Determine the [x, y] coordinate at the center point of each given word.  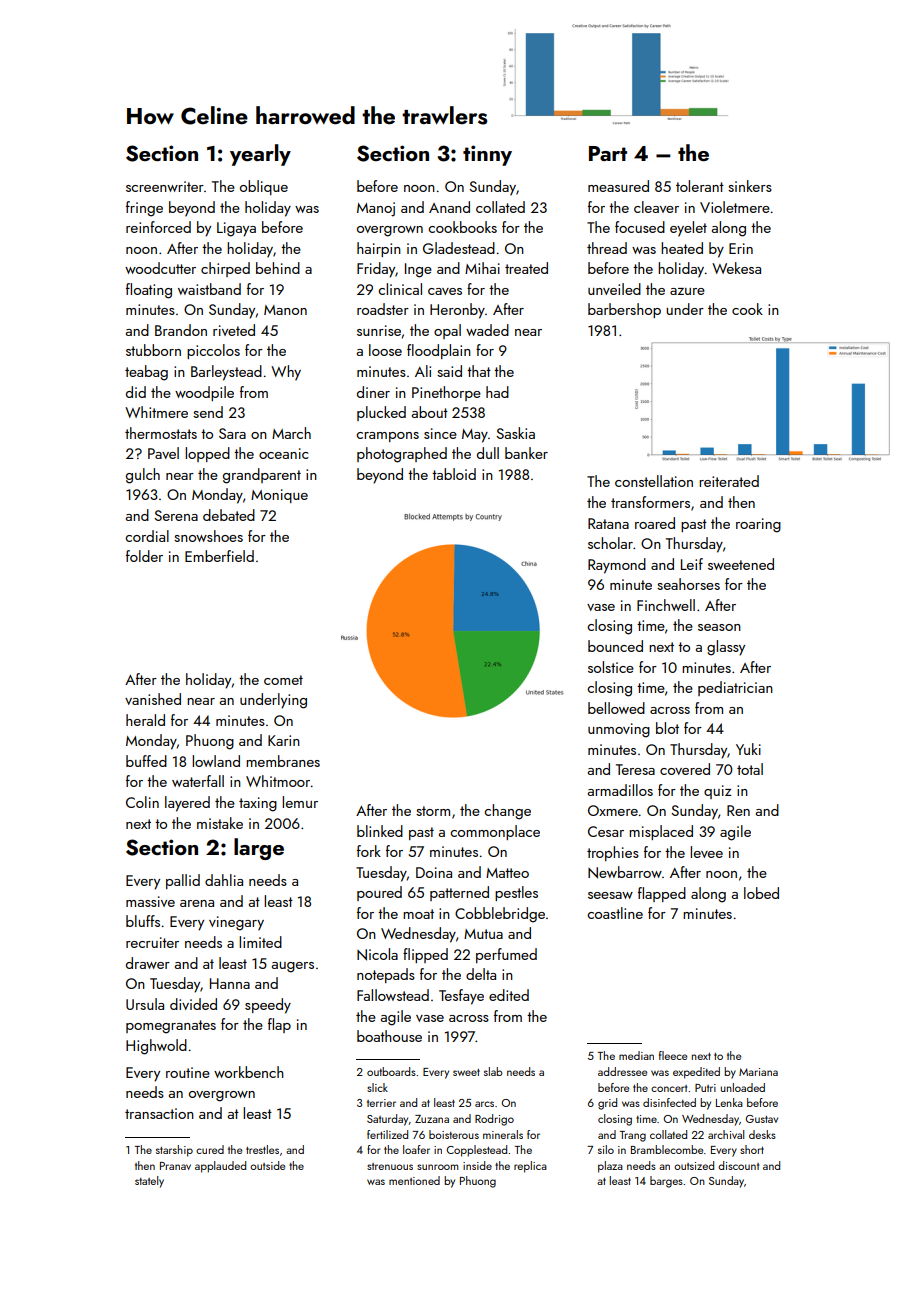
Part [608, 153]
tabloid [454, 474]
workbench [249, 1072]
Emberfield [219, 556]
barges [666, 1182]
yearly [260, 155]
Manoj [376, 209]
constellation [654, 481]
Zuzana [432, 1119]
